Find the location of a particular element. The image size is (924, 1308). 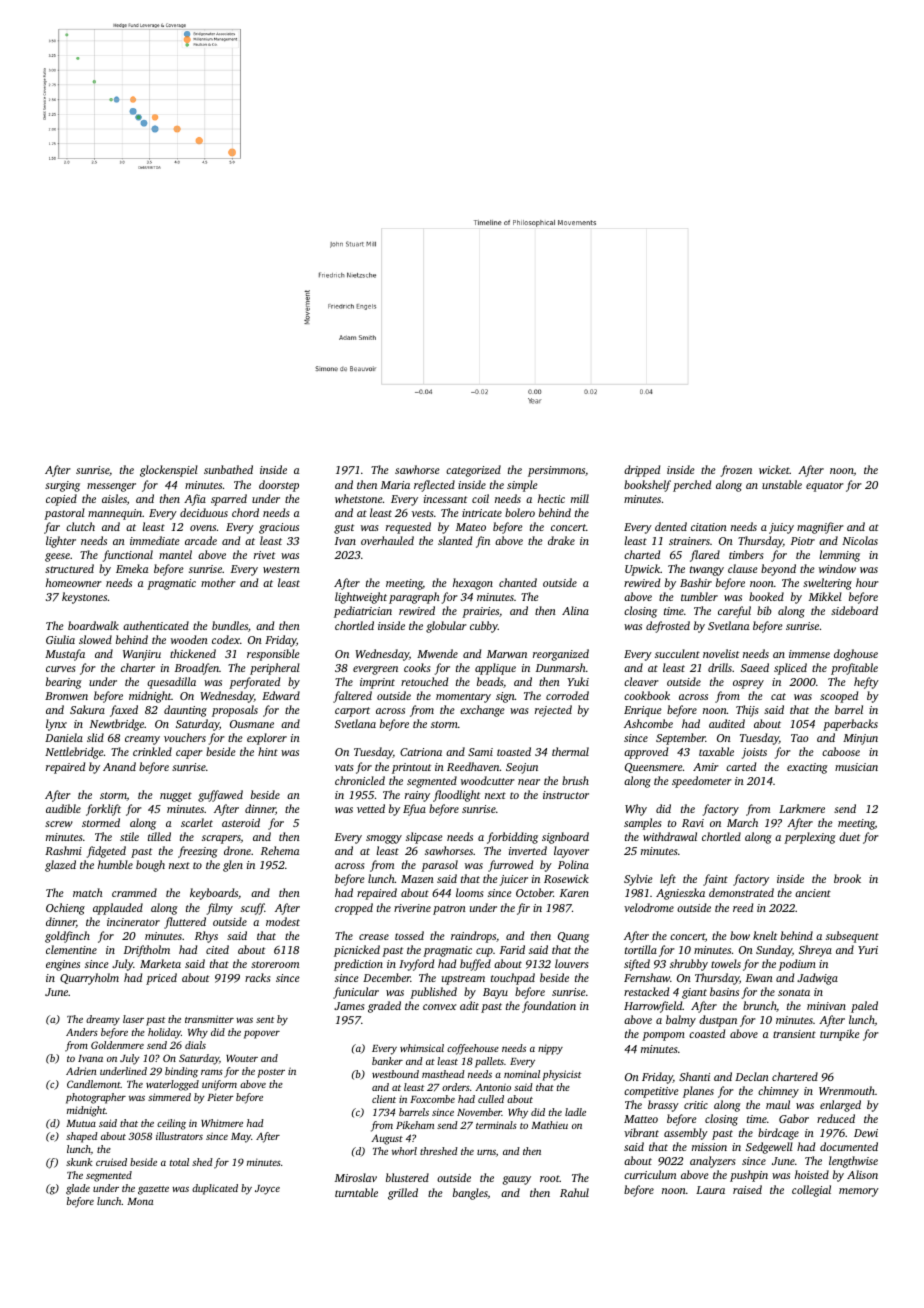

Karen is located at coordinates (574, 893).
